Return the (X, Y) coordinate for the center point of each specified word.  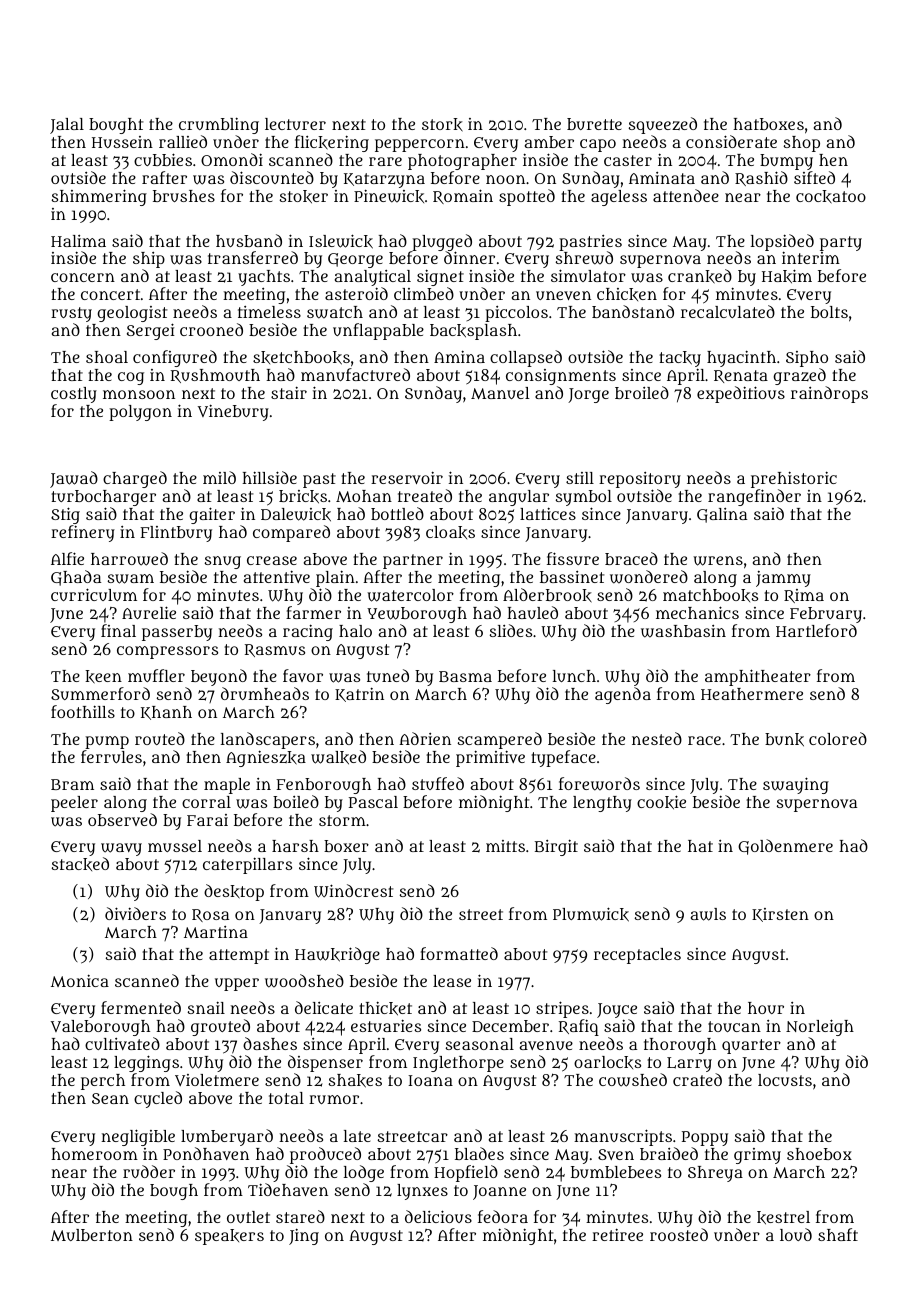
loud (796, 1234)
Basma (465, 676)
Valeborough (100, 1028)
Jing (304, 1236)
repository (640, 480)
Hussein (122, 142)
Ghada (76, 578)
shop (802, 144)
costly (74, 395)
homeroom (94, 1154)
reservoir (407, 477)
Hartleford (816, 630)
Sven (616, 1154)
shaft (838, 1234)
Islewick (341, 241)
